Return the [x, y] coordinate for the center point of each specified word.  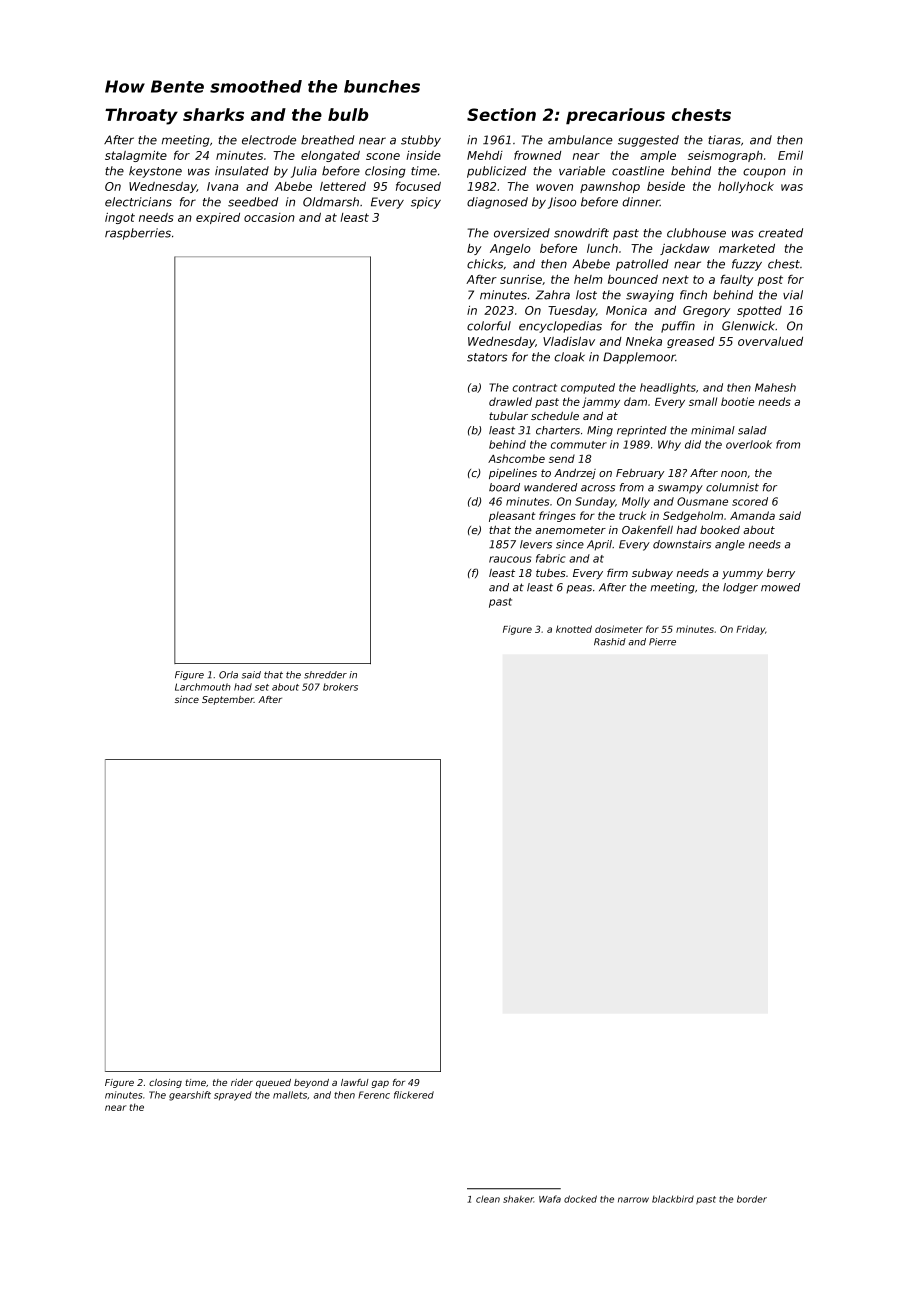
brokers [340, 687]
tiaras [724, 140]
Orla [228, 675]
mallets [290, 1095]
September [228, 700]
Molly [636, 502]
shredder [325, 675]
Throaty [141, 116]
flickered [414, 1095]
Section [501, 114]
